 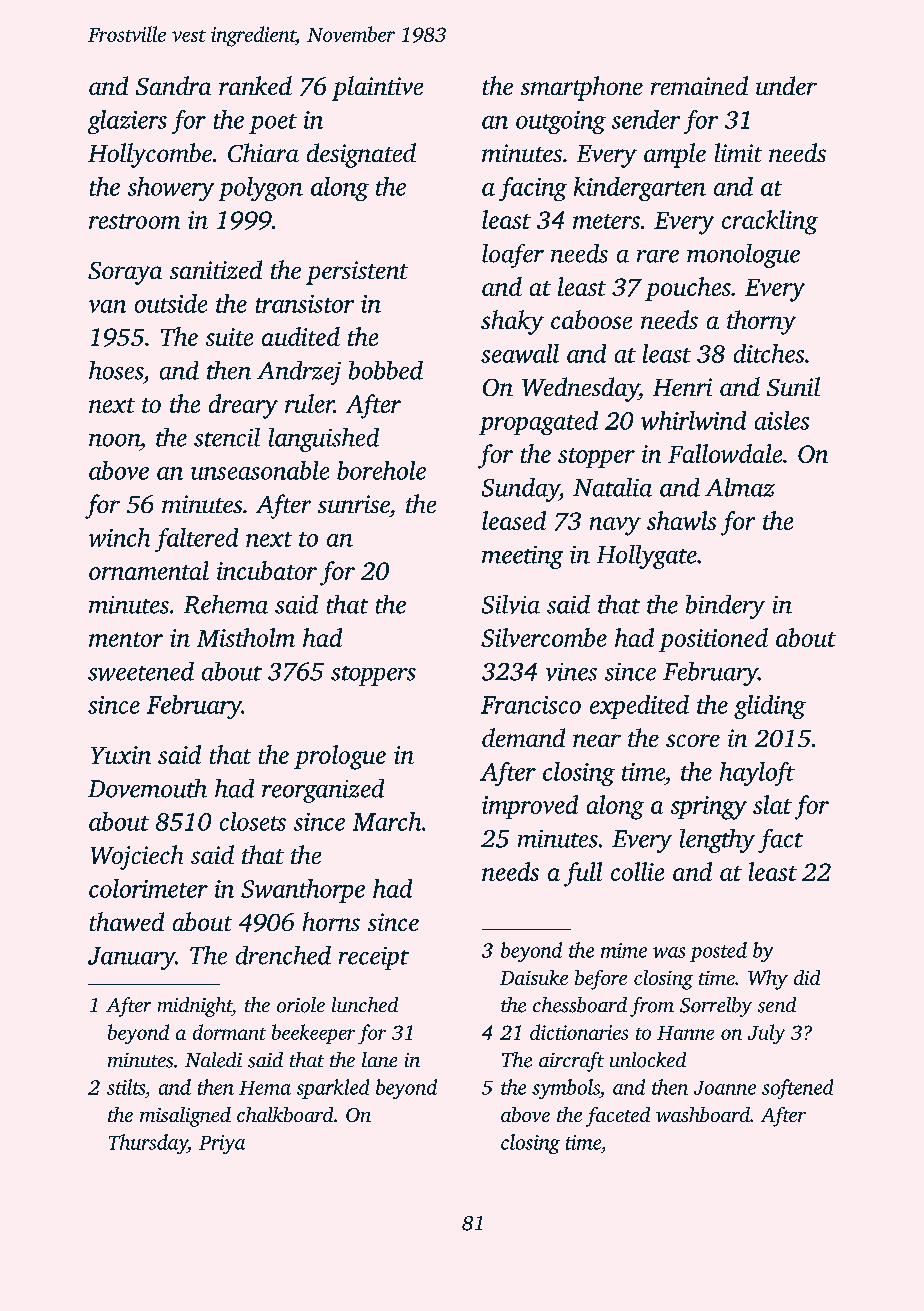 What do you see at coordinates (340, 757) in the screenshot?
I see `prologue` at bounding box center [340, 757].
